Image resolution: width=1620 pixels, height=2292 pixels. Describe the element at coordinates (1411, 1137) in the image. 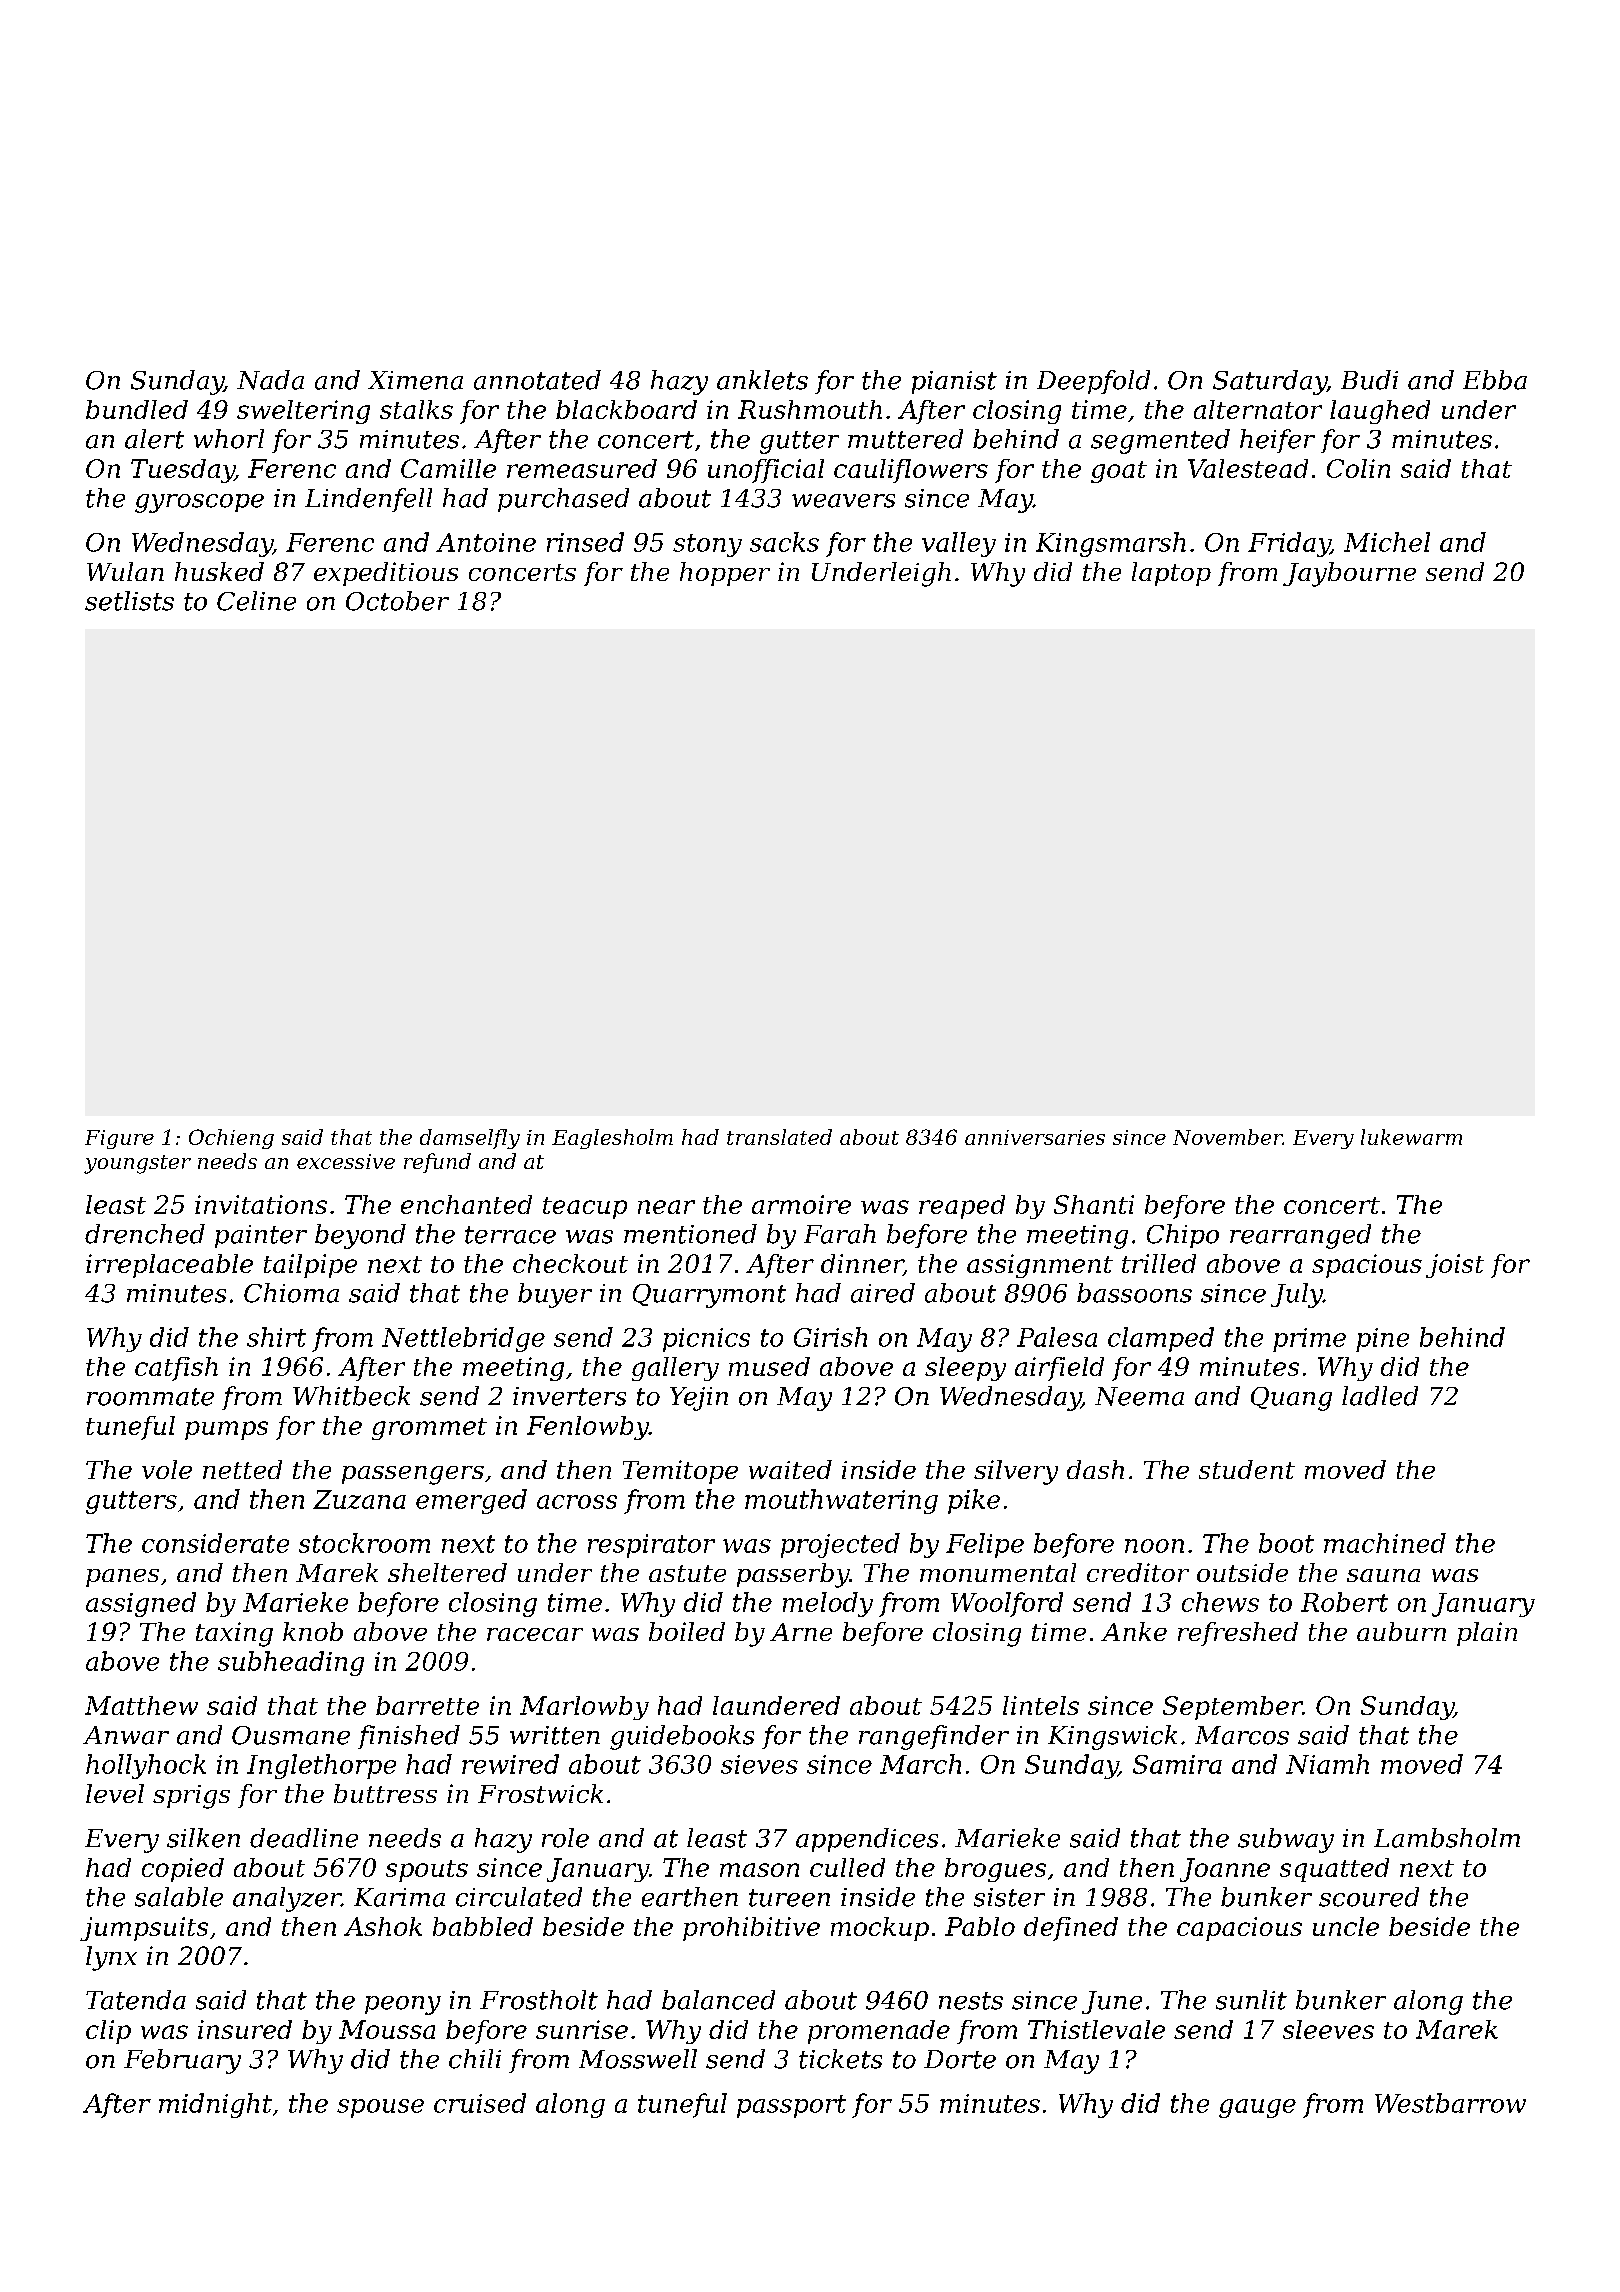

I see `lukewarm` at that location.
